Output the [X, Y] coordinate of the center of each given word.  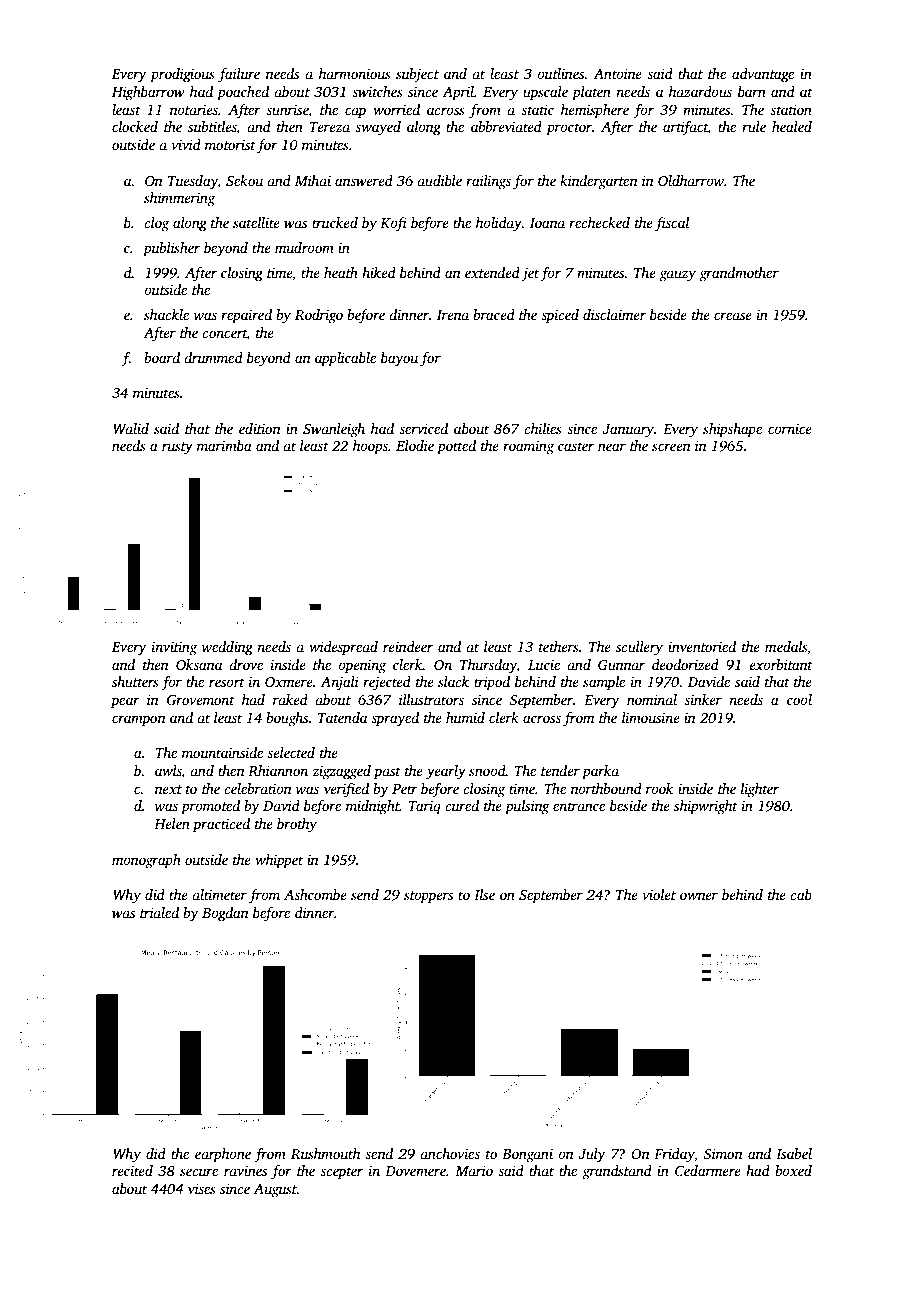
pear [125, 703]
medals [786, 646]
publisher [171, 249]
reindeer [408, 646]
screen [671, 447]
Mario [474, 1170]
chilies [543, 428]
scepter [341, 1173]
